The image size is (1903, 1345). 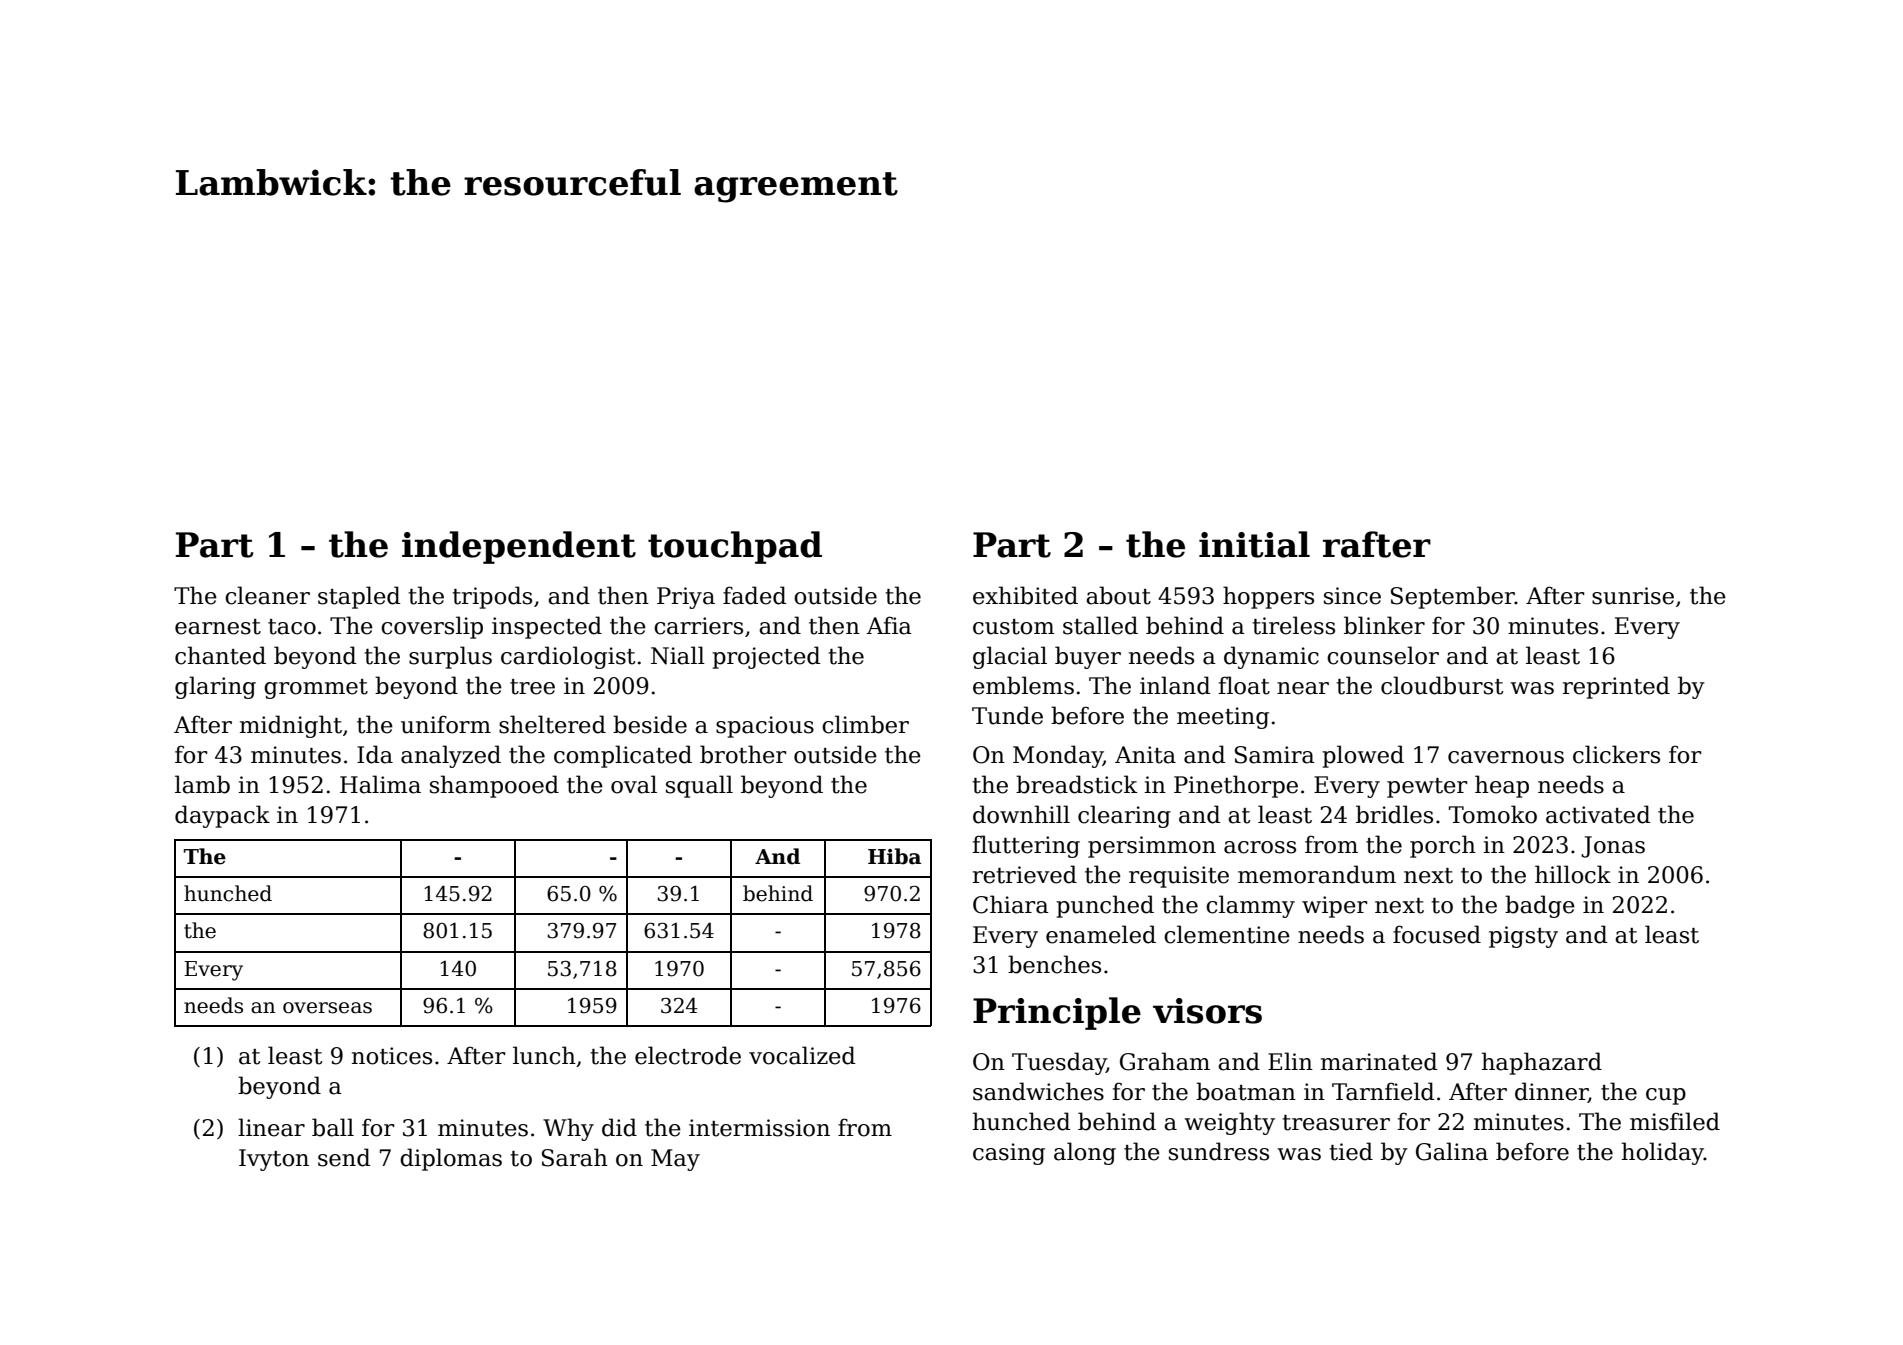 What do you see at coordinates (735, 547) in the screenshot?
I see `touchpad` at bounding box center [735, 547].
